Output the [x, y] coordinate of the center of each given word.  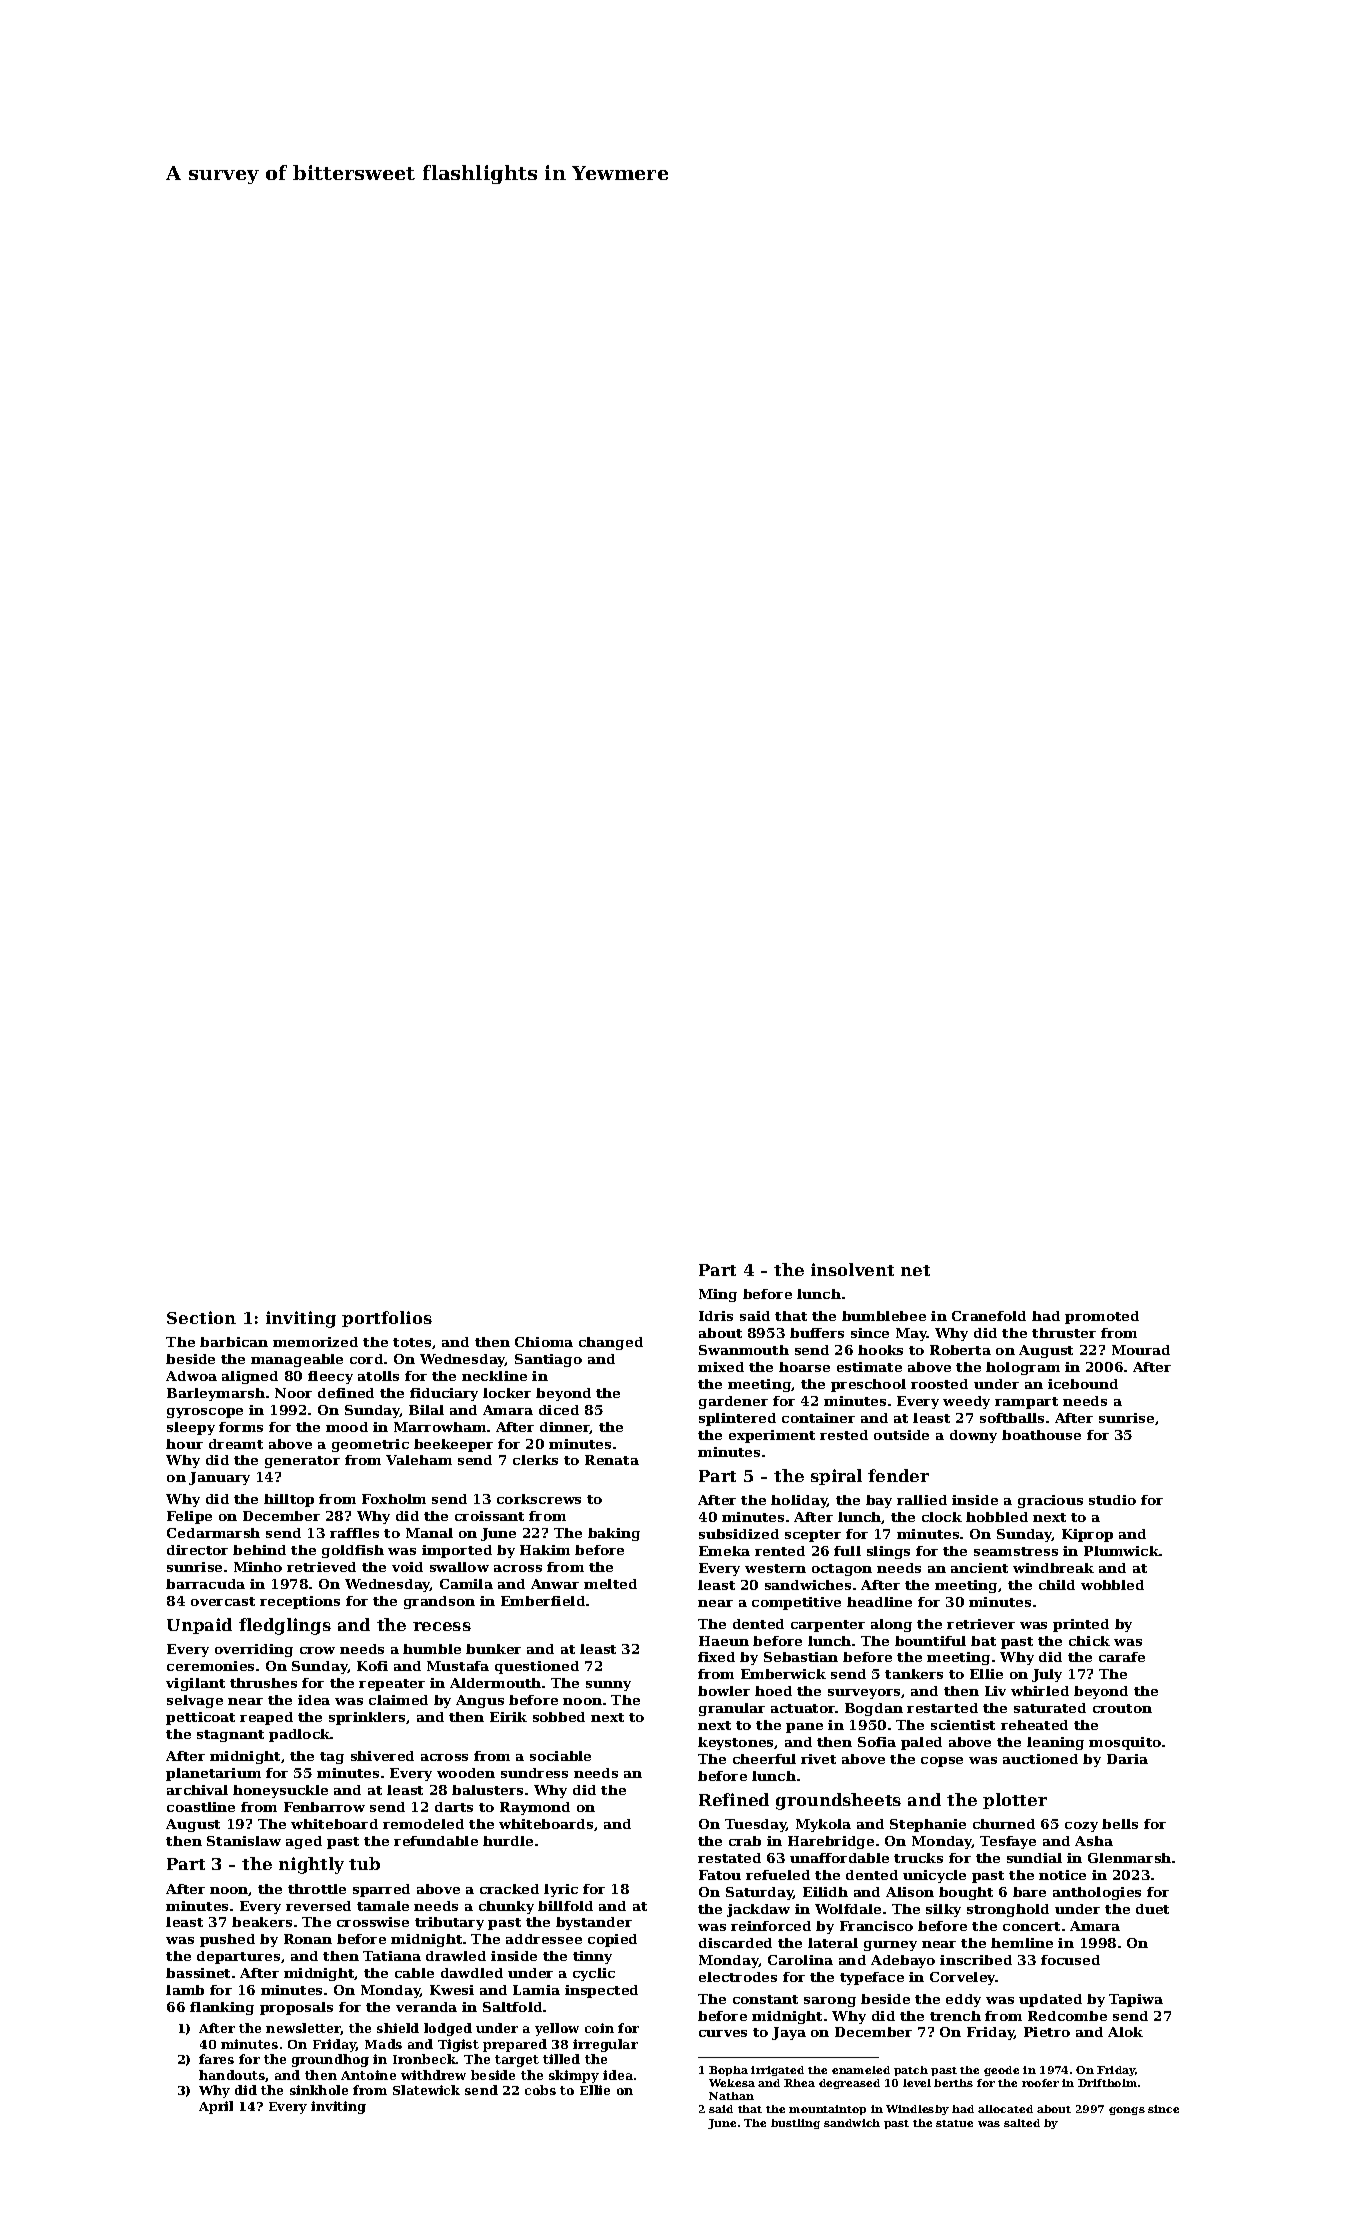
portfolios [387, 1319]
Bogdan [874, 1709]
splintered [737, 1419]
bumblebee [884, 1316]
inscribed [976, 1960]
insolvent [852, 1269]
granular [732, 1709]
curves [723, 2033]
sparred [381, 1890]
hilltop [289, 1500]
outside [901, 1435]
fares [216, 2059]
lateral [833, 1943]
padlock [300, 1735]
